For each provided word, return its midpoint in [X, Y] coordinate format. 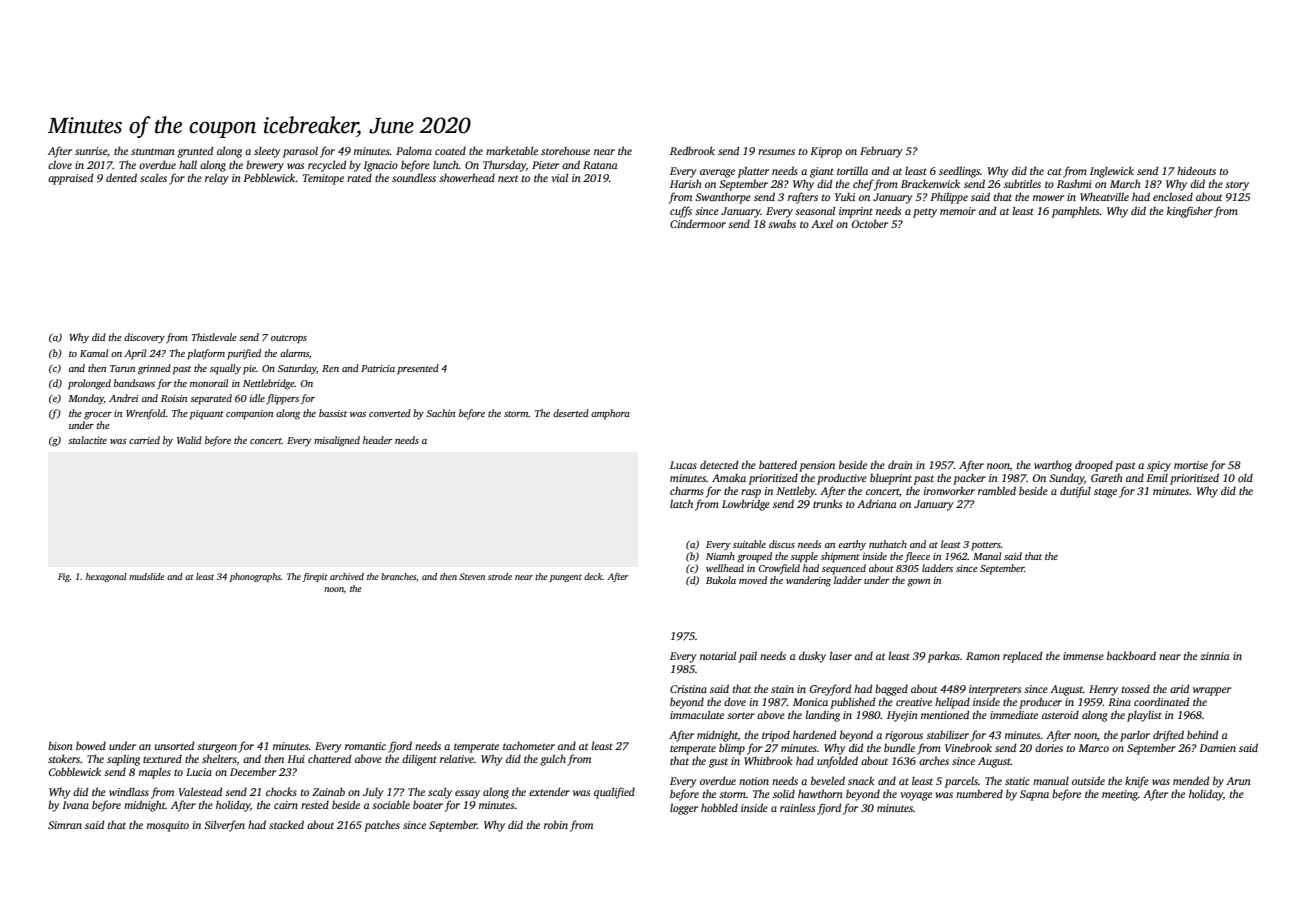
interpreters [995, 690]
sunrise [91, 151]
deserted [571, 413]
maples [155, 773]
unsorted [174, 745]
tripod [776, 736]
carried [144, 440]
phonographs [255, 577]
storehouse [565, 150]
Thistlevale [214, 337]
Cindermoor [698, 223]
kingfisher [1190, 212]
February [881, 152]
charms [687, 490]
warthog [1053, 466]
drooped [1094, 466]
